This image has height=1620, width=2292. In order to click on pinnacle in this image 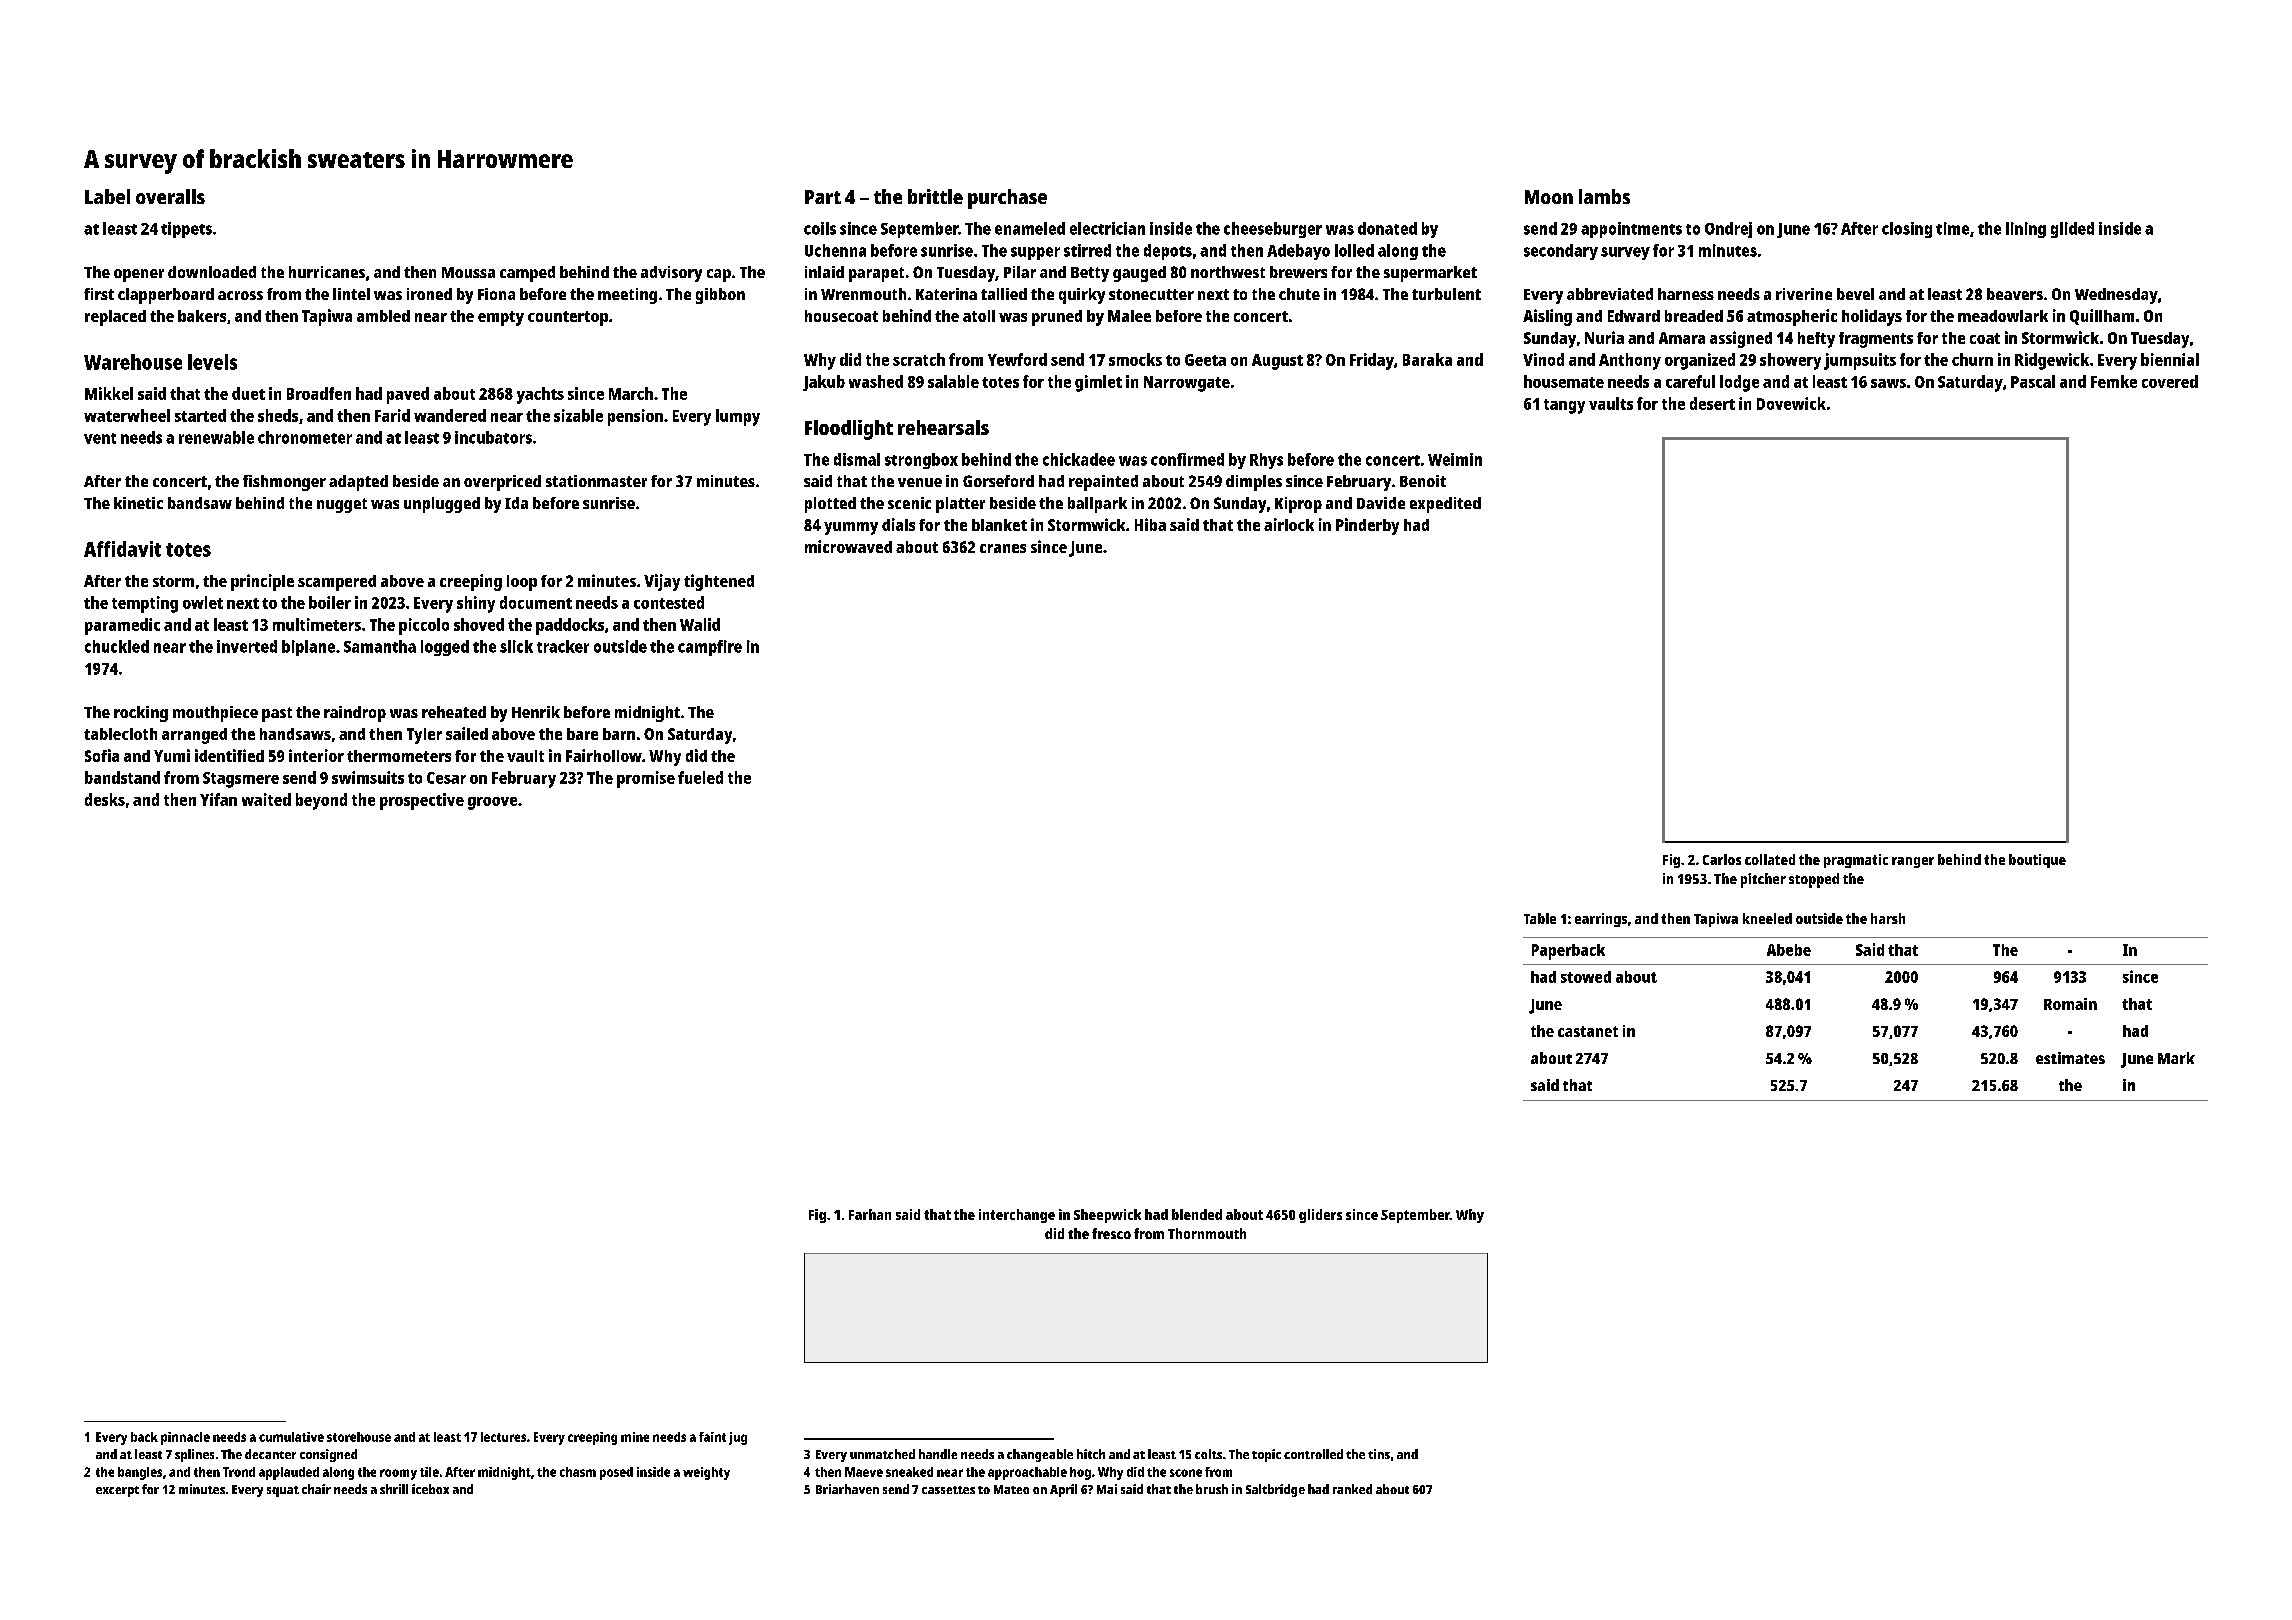, I will do `click(185, 1438)`.
